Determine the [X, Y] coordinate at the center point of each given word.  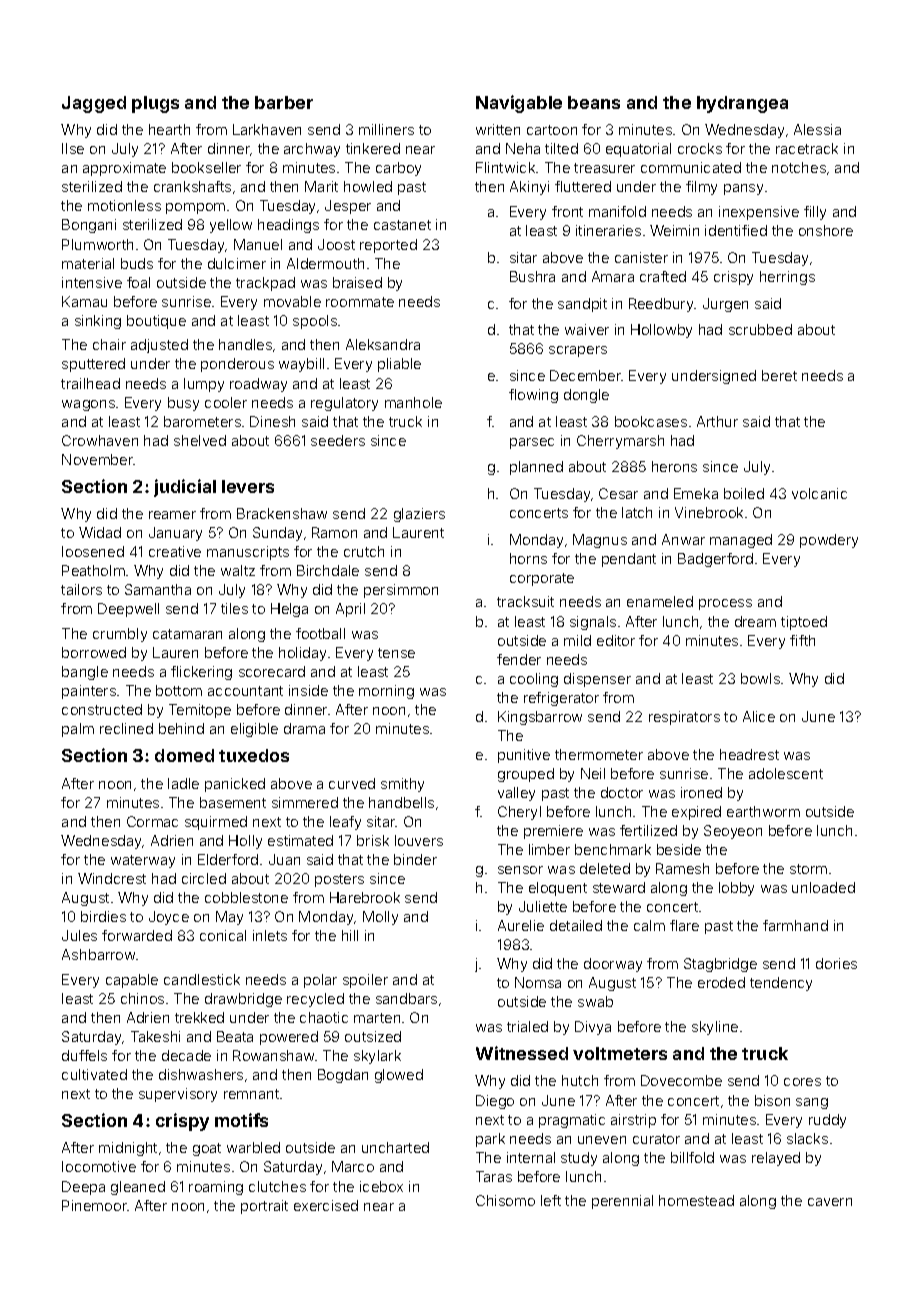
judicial [185, 488]
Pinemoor [94, 1205]
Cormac [152, 821]
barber [284, 102]
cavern [830, 1202]
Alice [759, 716]
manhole [413, 402]
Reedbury [662, 305]
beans [594, 102]
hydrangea [742, 104]
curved [352, 783]
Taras [494, 1176]
